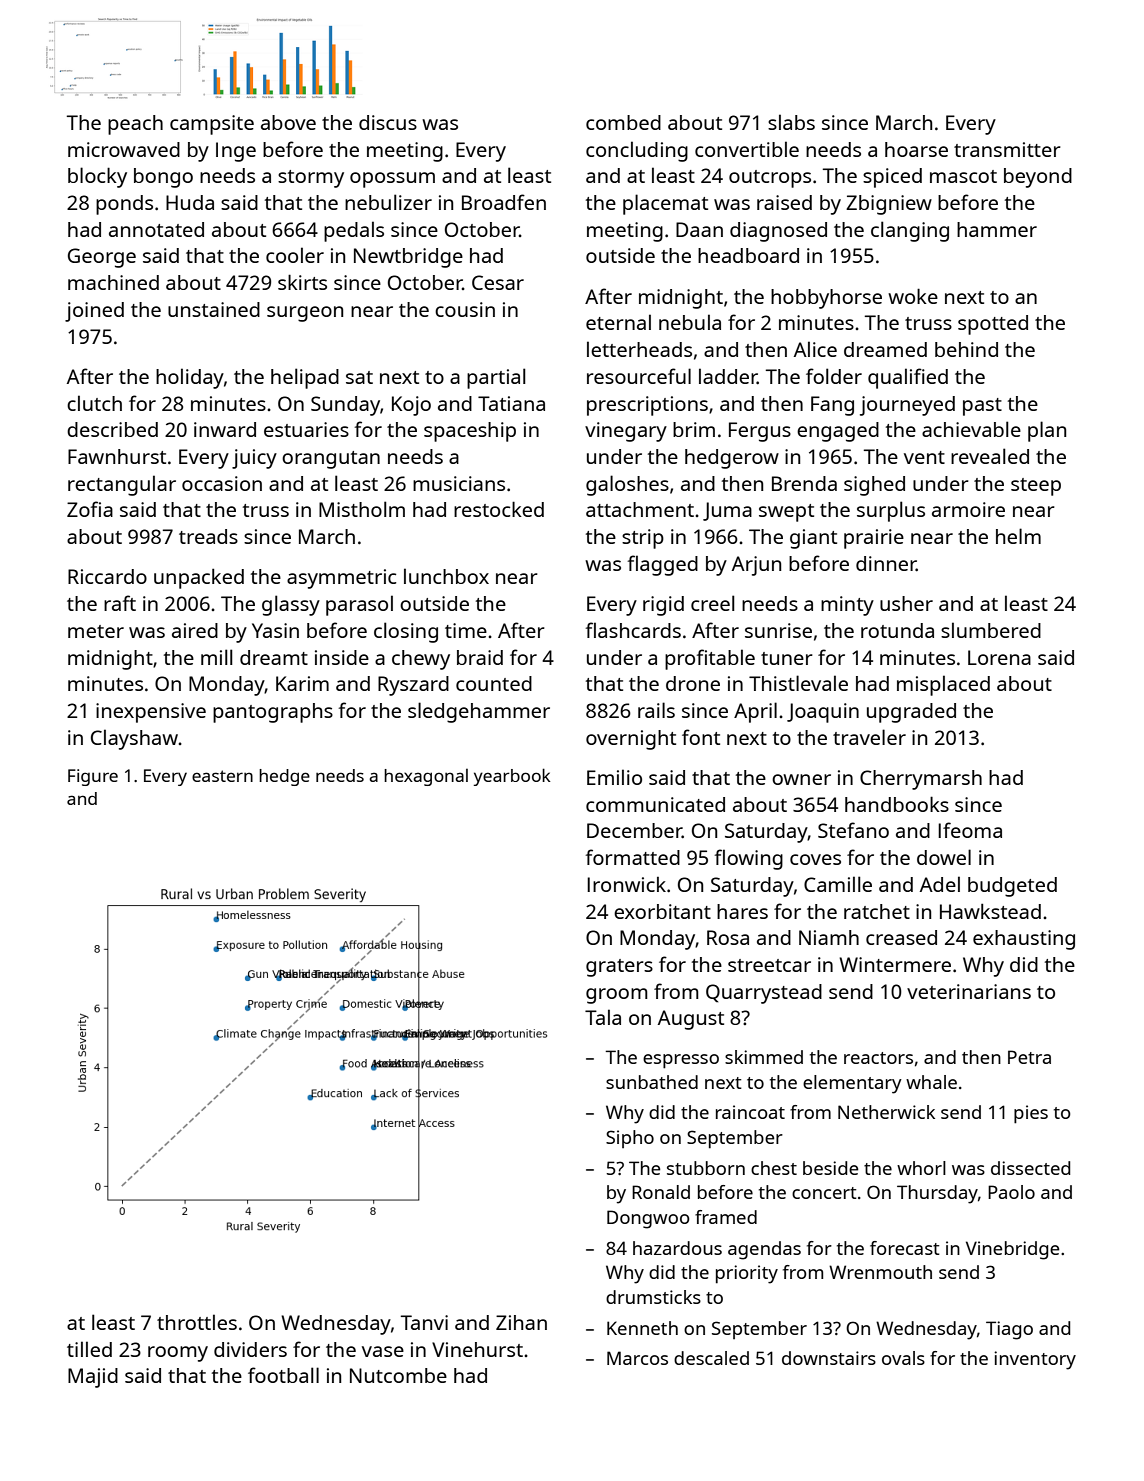 This screenshot has height=1481, width=1144. I want to click on eastern, so click(222, 776).
